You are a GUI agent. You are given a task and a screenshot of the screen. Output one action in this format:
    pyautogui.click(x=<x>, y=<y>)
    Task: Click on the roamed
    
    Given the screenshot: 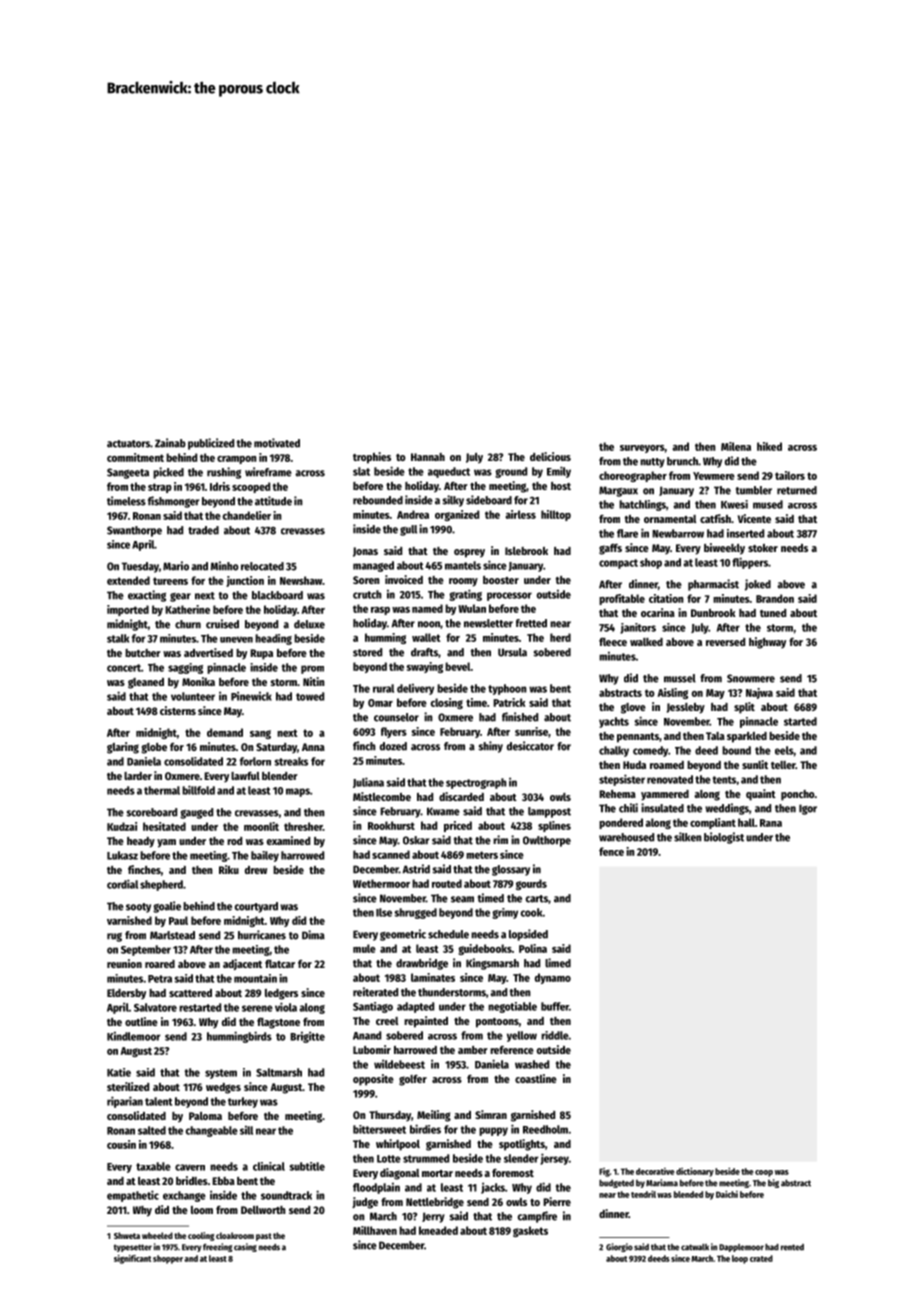 What is the action you would take?
    pyautogui.click(x=667, y=765)
